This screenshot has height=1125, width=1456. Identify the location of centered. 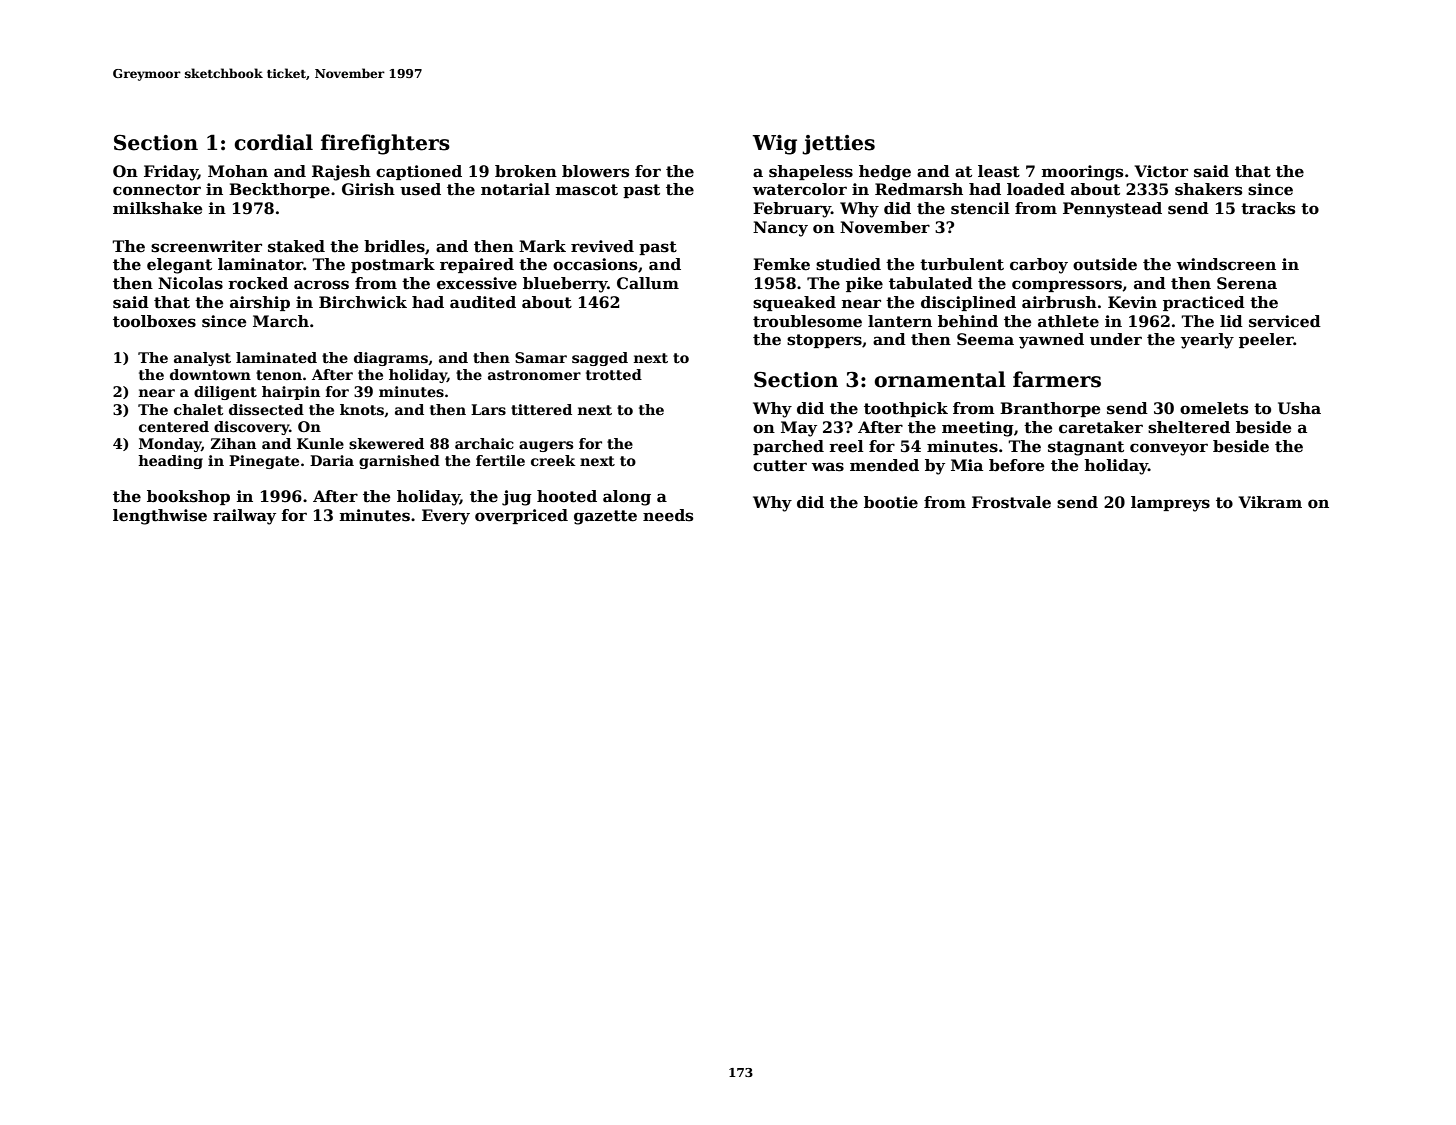
(174, 426).
